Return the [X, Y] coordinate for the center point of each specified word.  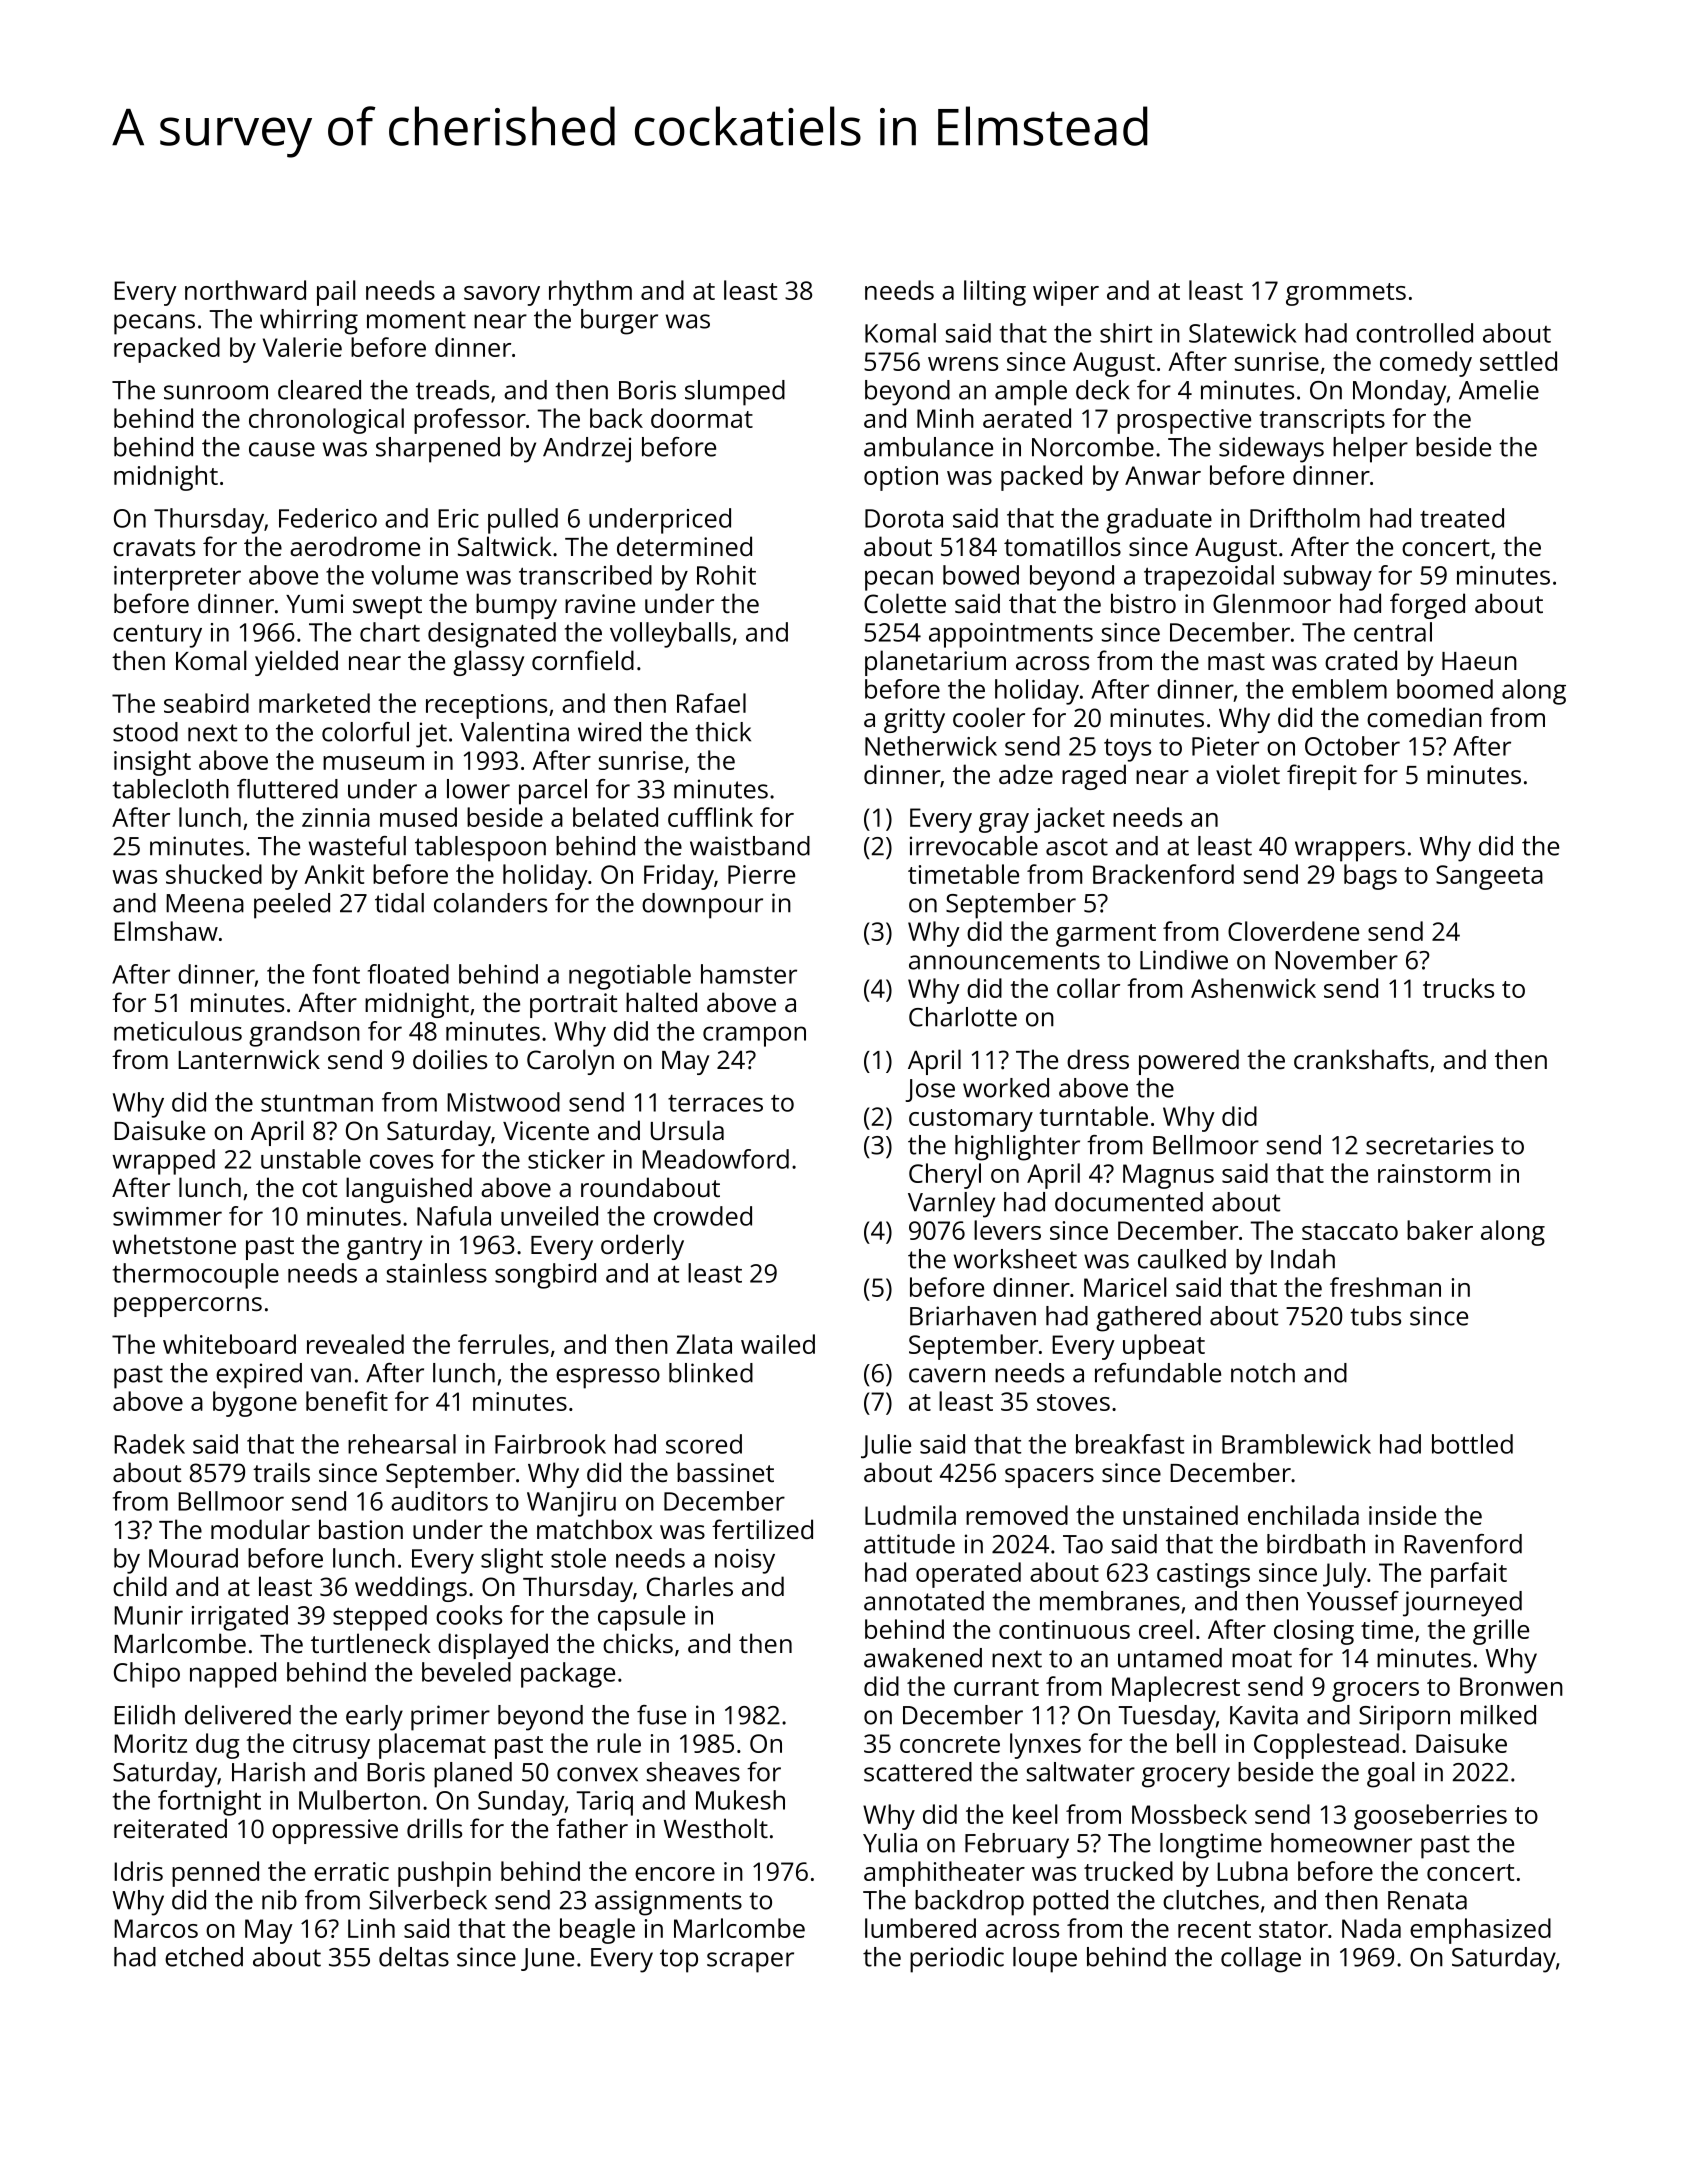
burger [619, 322]
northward [245, 290]
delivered [238, 1715]
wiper [1066, 293]
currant [996, 1687]
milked [1498, 1715]
